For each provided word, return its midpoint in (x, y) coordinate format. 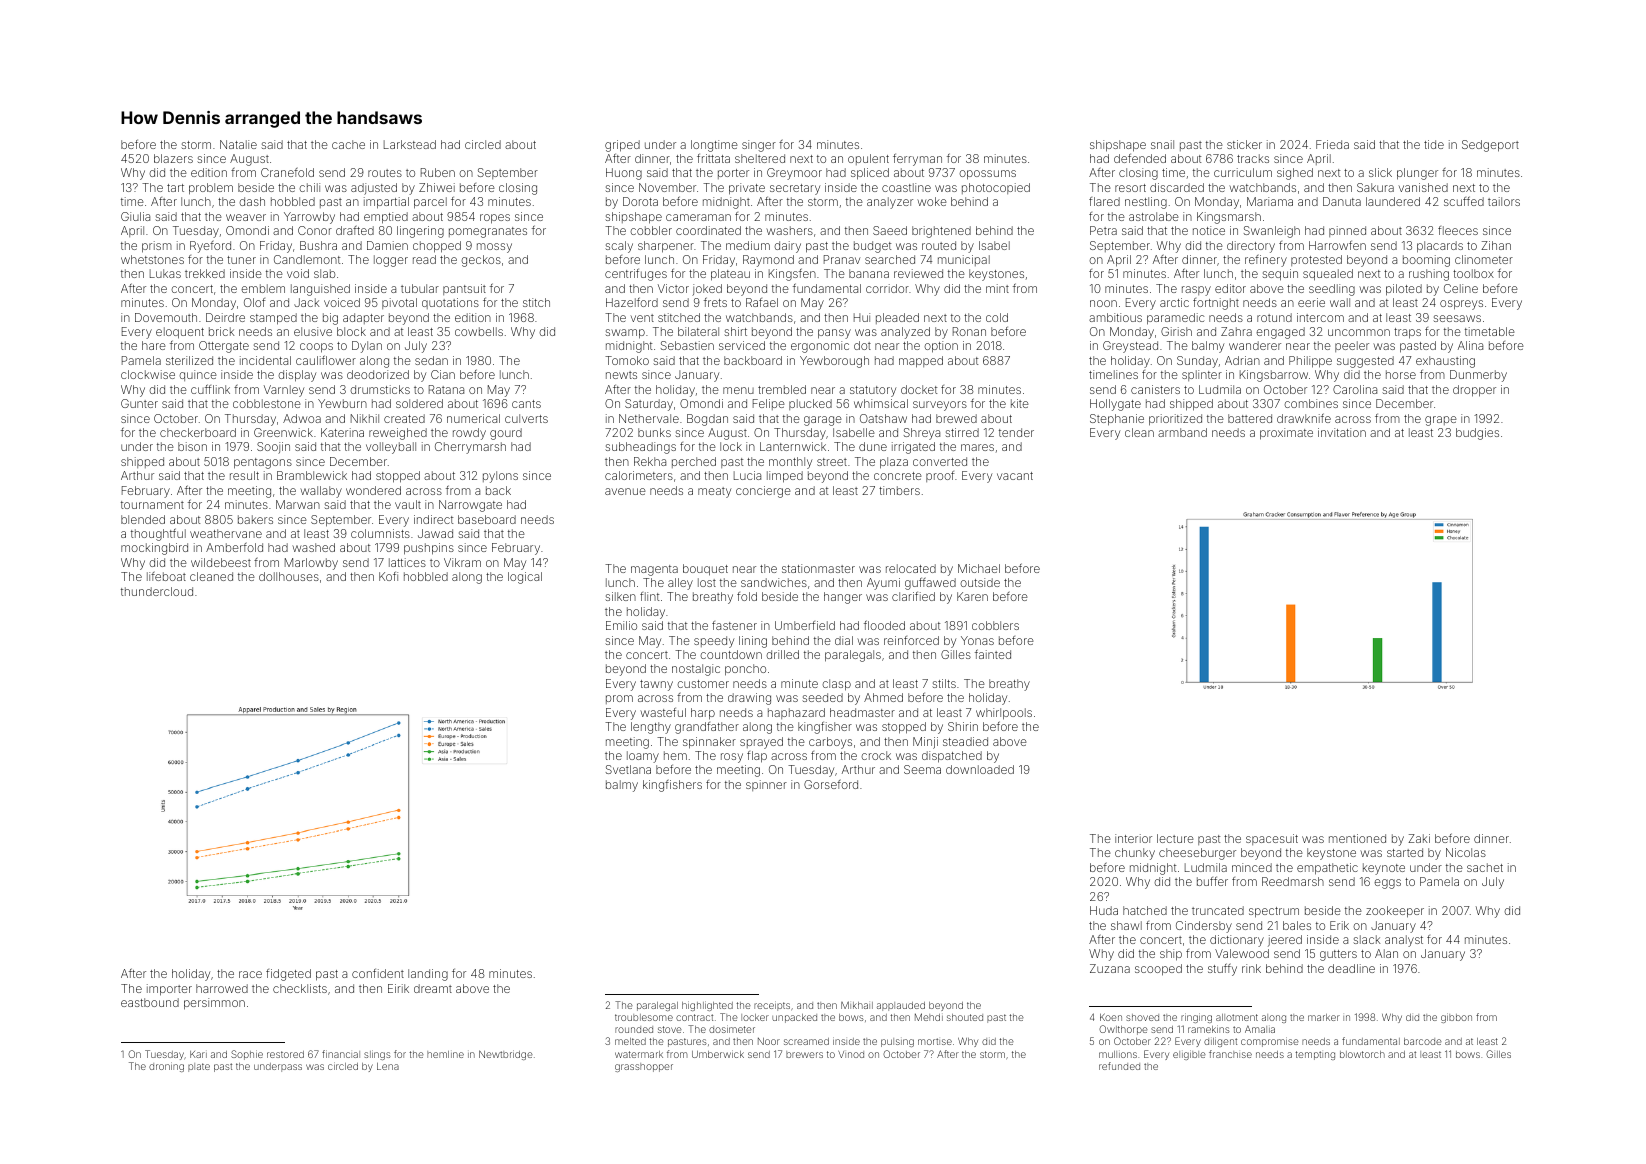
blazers (173, 158)
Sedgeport (1490, 146)
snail (1162, 144)
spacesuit (1272, 839)
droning (166, 1067)
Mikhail (857, 1005)
